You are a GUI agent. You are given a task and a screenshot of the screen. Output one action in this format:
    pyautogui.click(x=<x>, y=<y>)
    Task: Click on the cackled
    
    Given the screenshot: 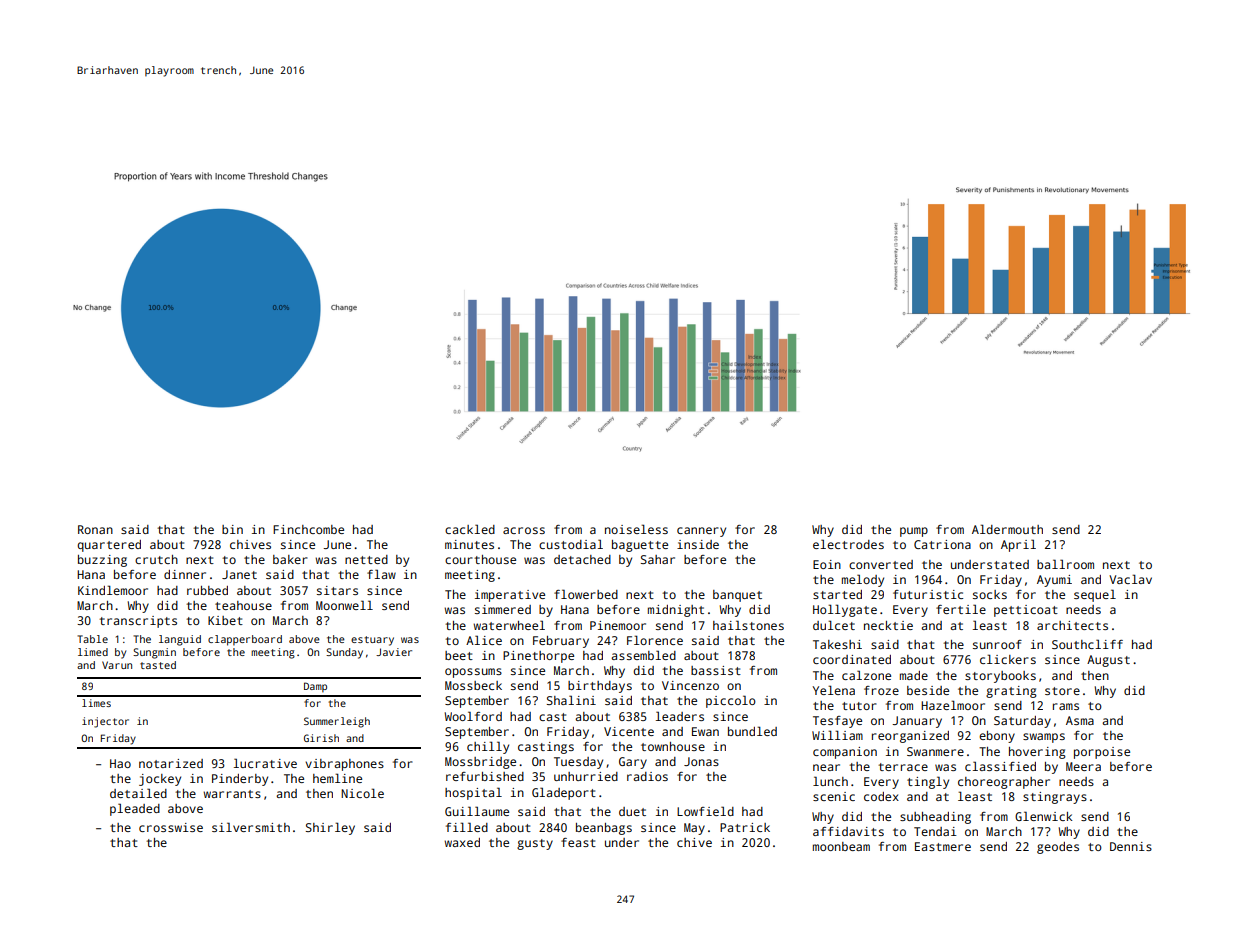 What is the action you would take?
    pyautogui.click(x=470, y=529)
